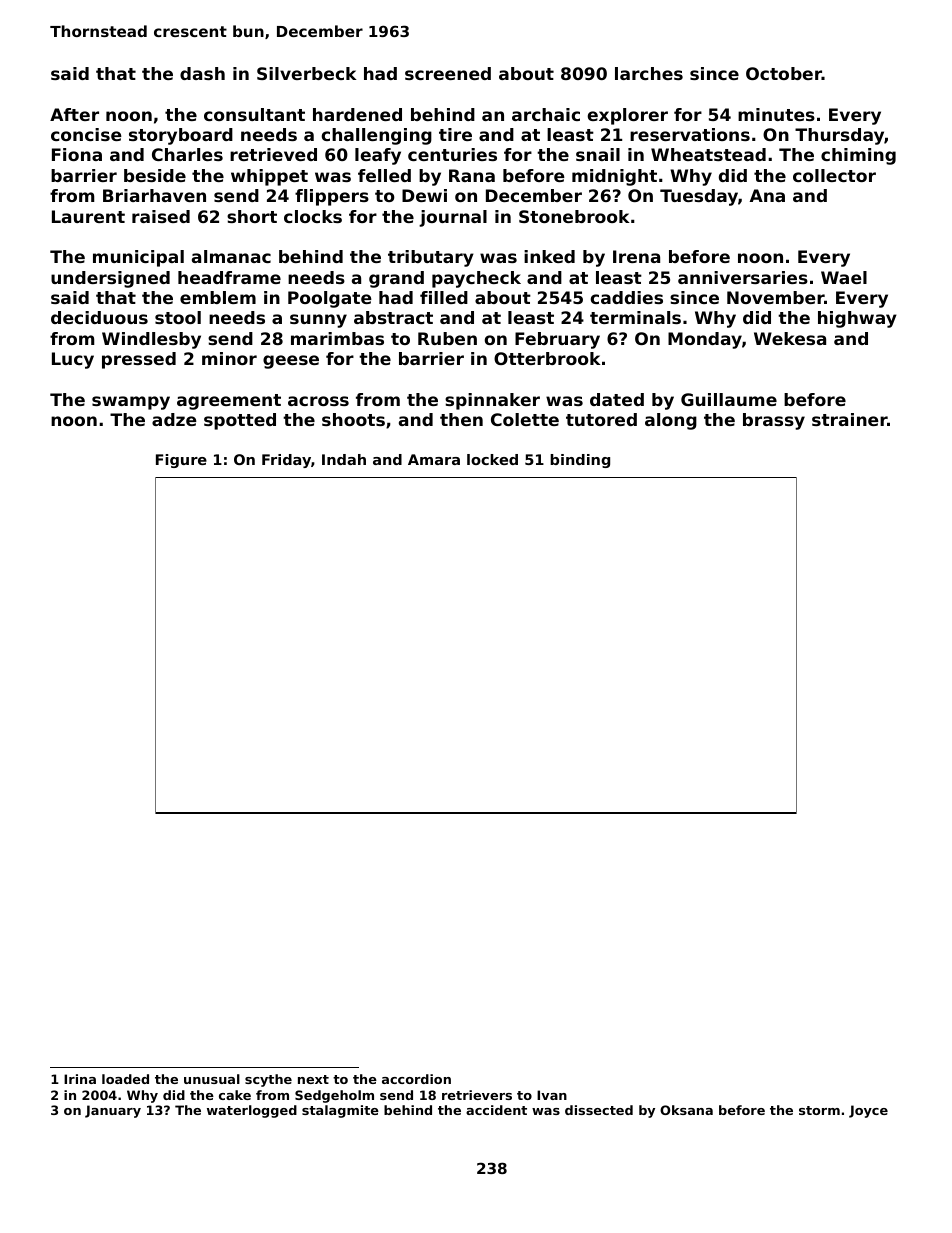  Describe the element at coordinates (649, 73) in the screenshot. I see `larches` at that location.
